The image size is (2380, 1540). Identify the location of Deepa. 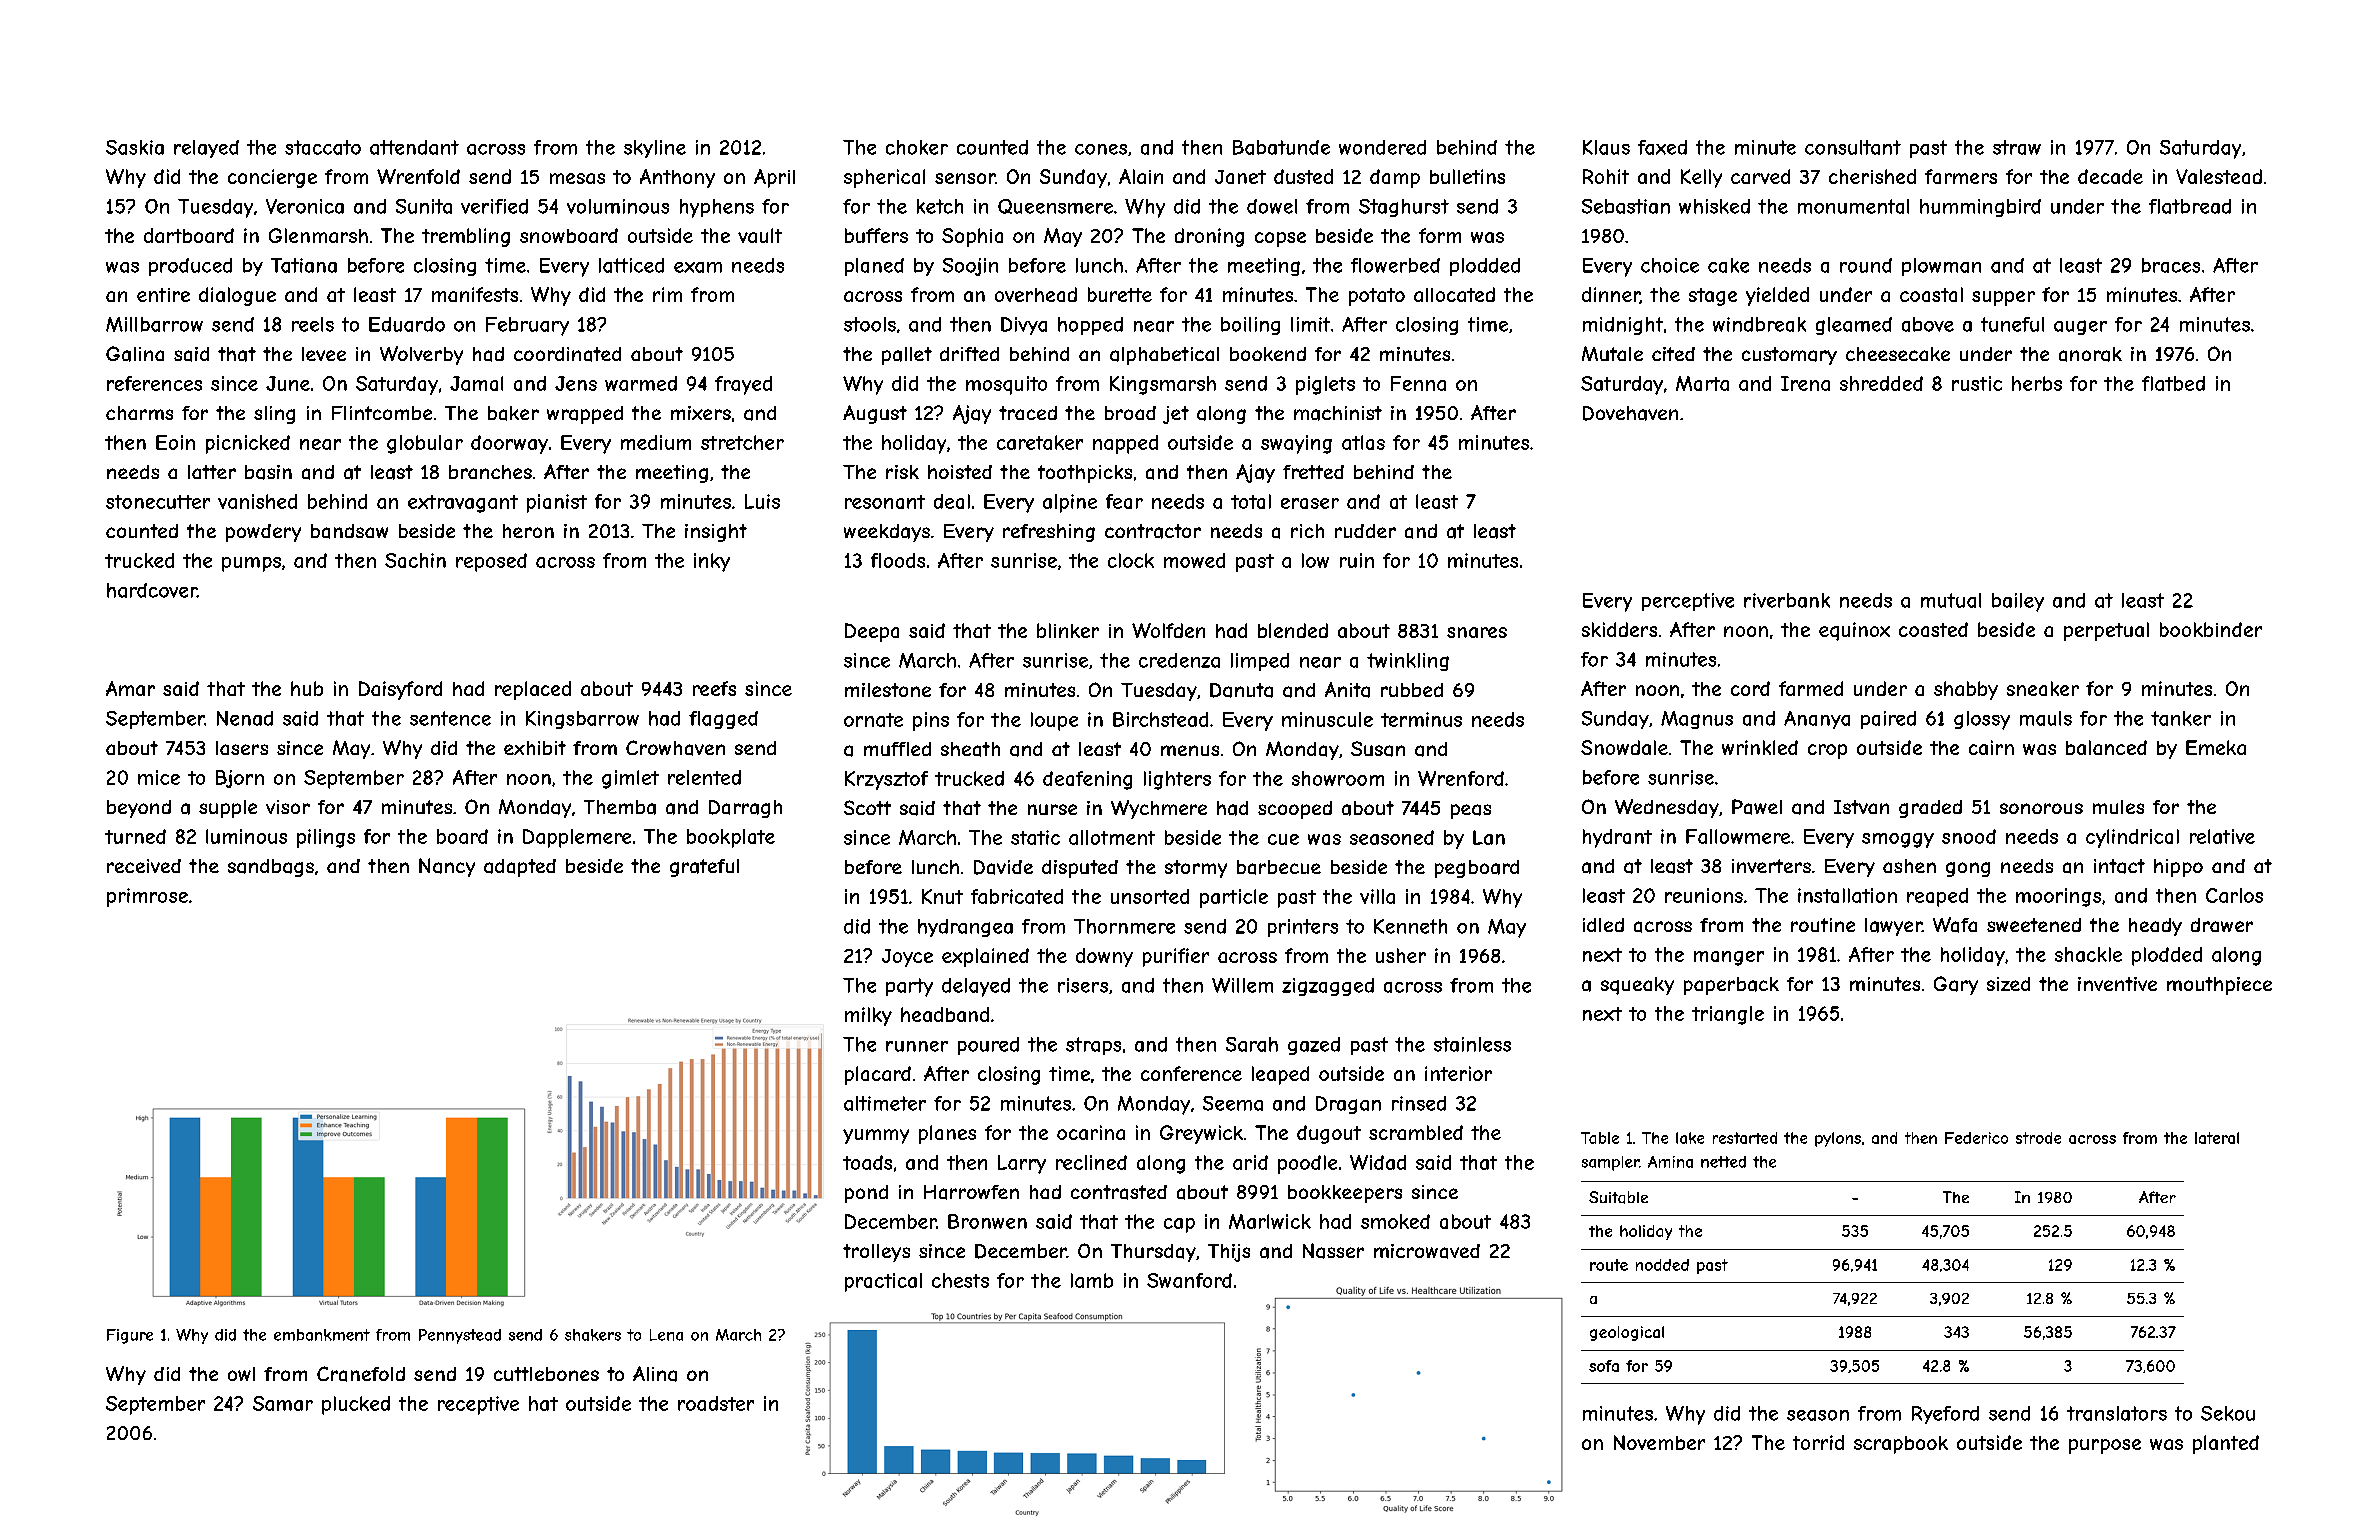
(872, 632).
